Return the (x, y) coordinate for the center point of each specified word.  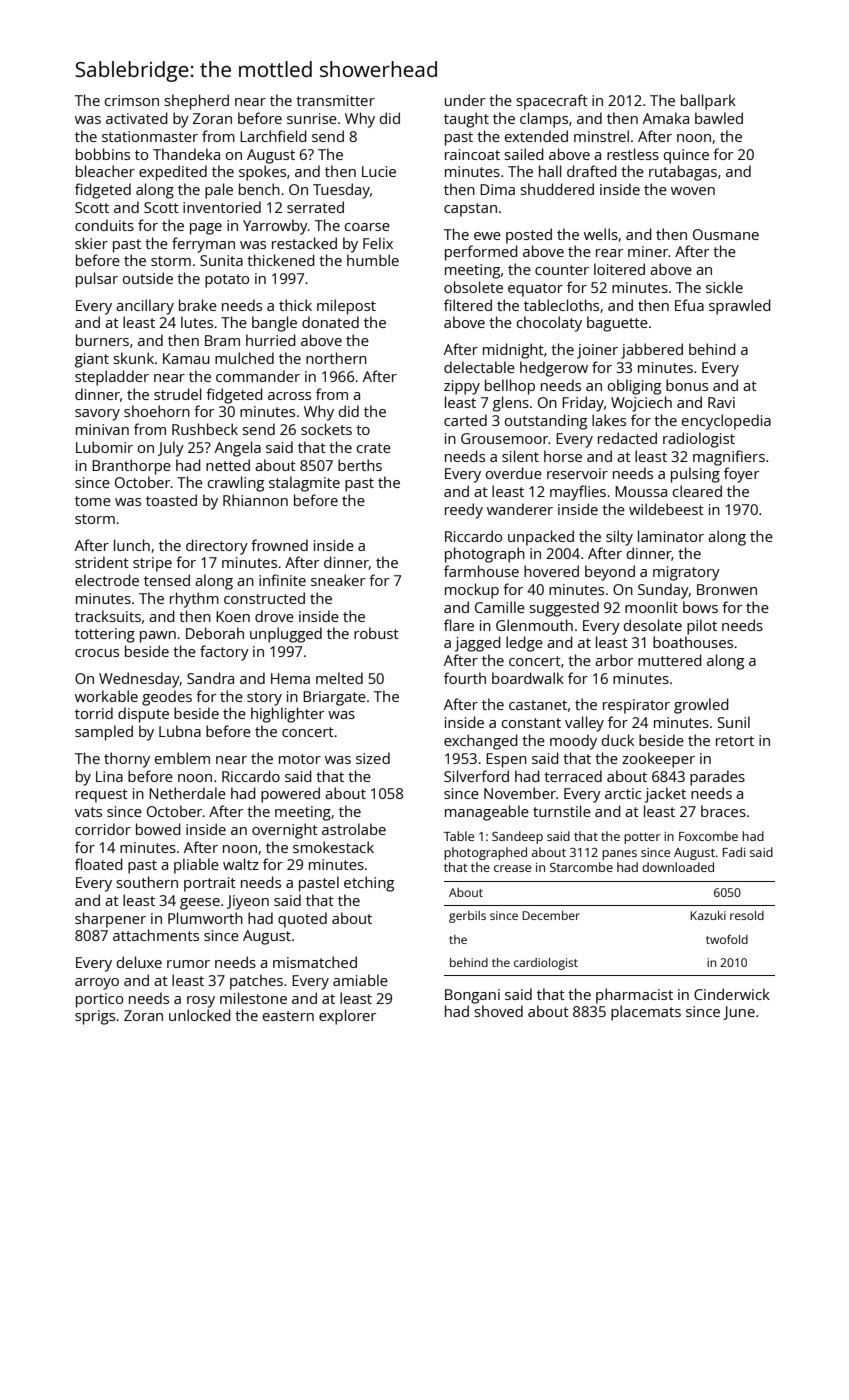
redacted (627, 438)
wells (601, 234)
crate (374, 448)
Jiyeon (248, 902)
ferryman (203, 245)
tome (93, 501)
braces (723, 811)
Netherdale (187, 793)
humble (373, 260)
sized (373, 758)
